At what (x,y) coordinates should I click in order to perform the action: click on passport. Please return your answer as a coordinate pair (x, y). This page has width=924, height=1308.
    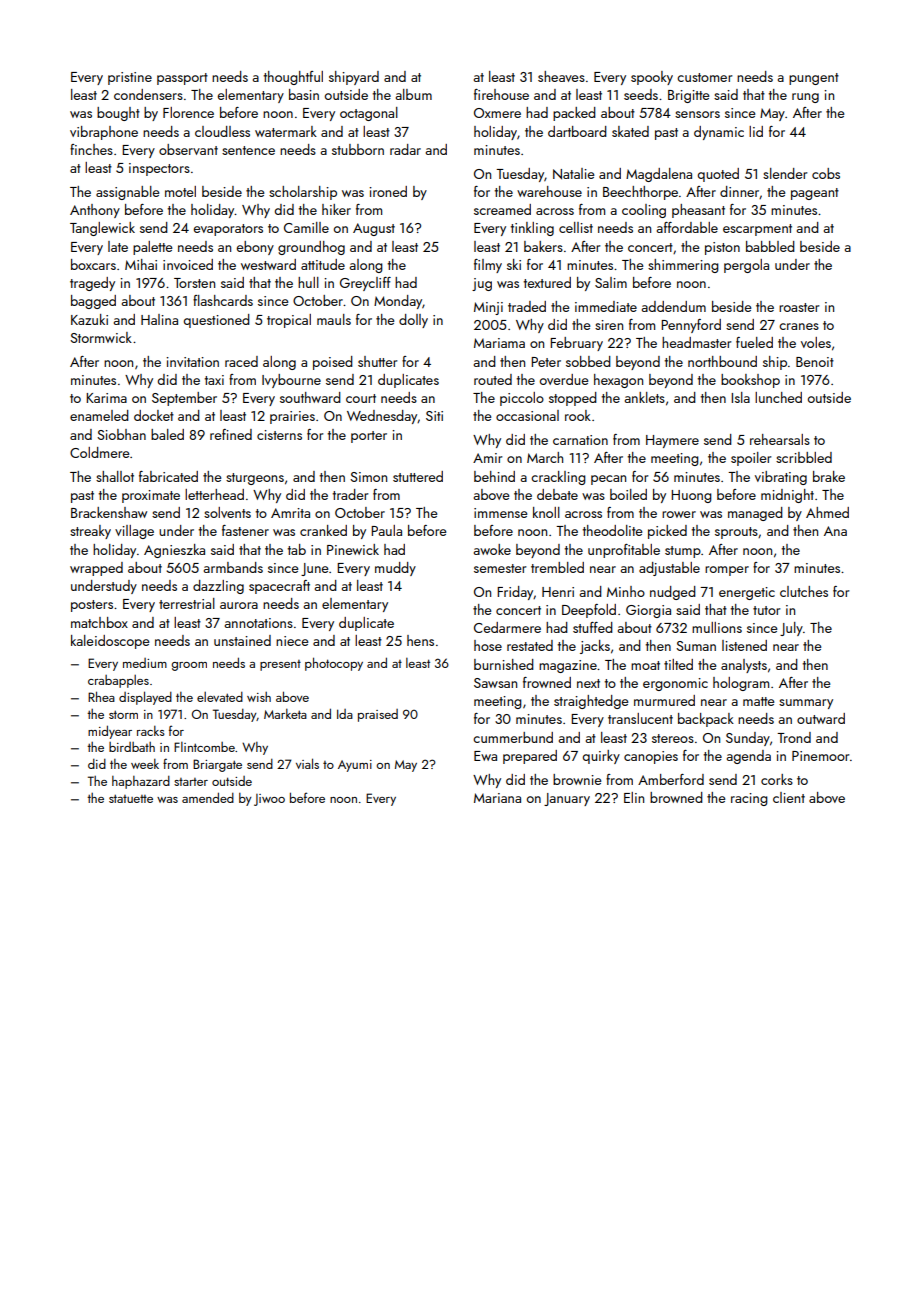
    Looking at the image, I should click on (182, 79).
